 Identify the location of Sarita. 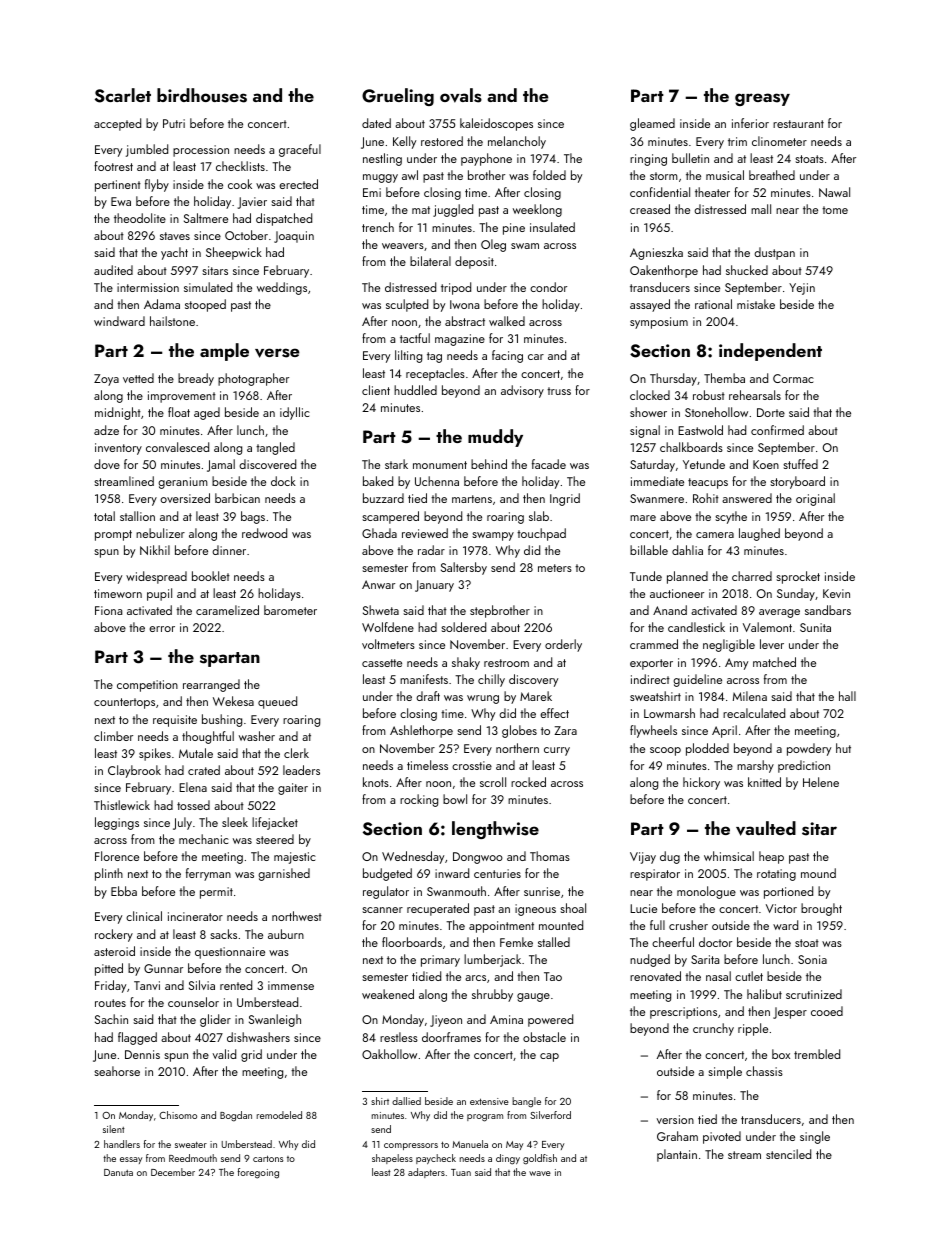
(705, 959).
